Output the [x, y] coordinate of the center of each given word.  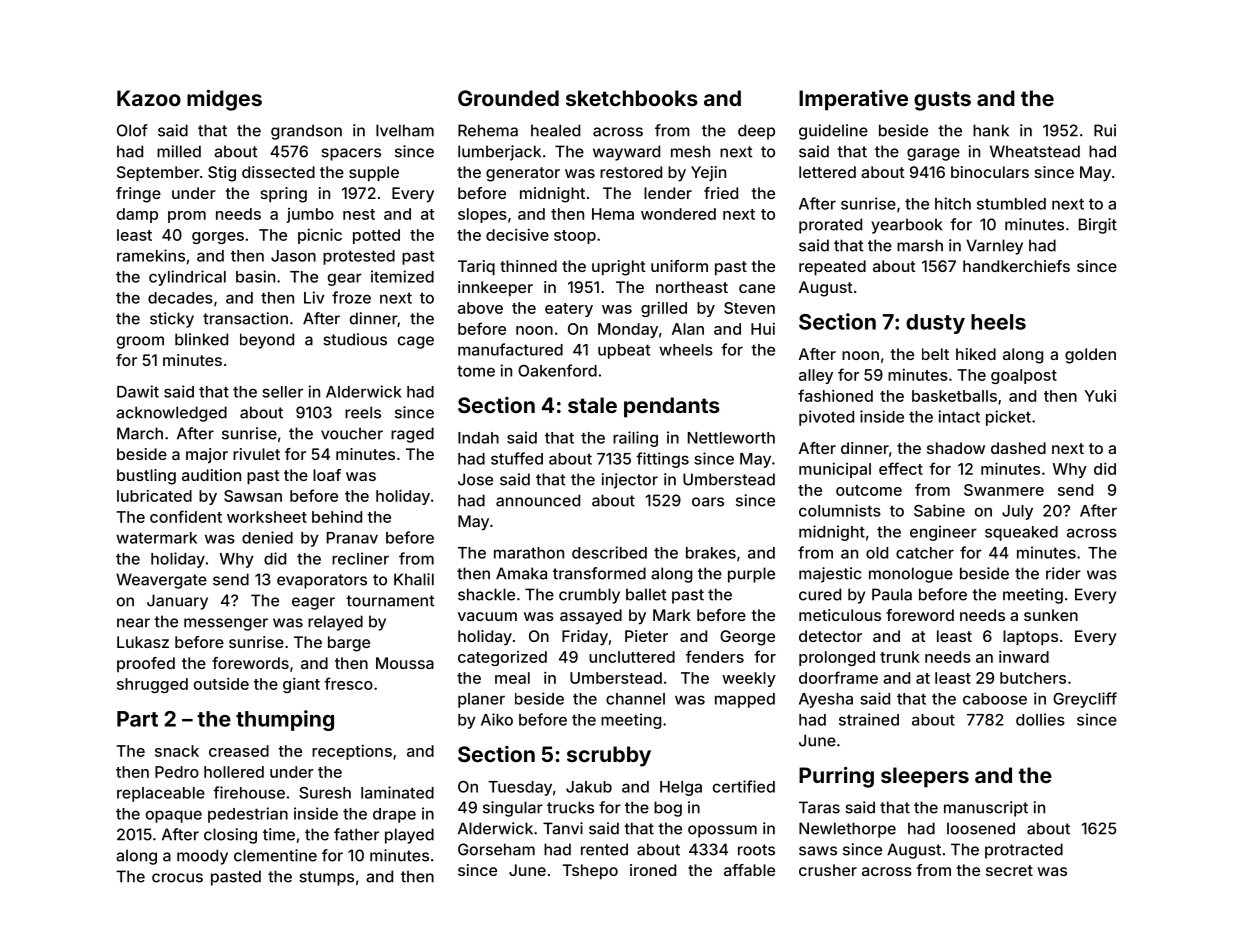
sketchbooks [632, 98]
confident [186, 516]
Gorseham [496, 849]
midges [224, 100]
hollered [234, 772]
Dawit [138, 391]
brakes [711, 553]
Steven [749, 308]
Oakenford [557, 370]
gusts [942, 101]
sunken [1051, 615]
